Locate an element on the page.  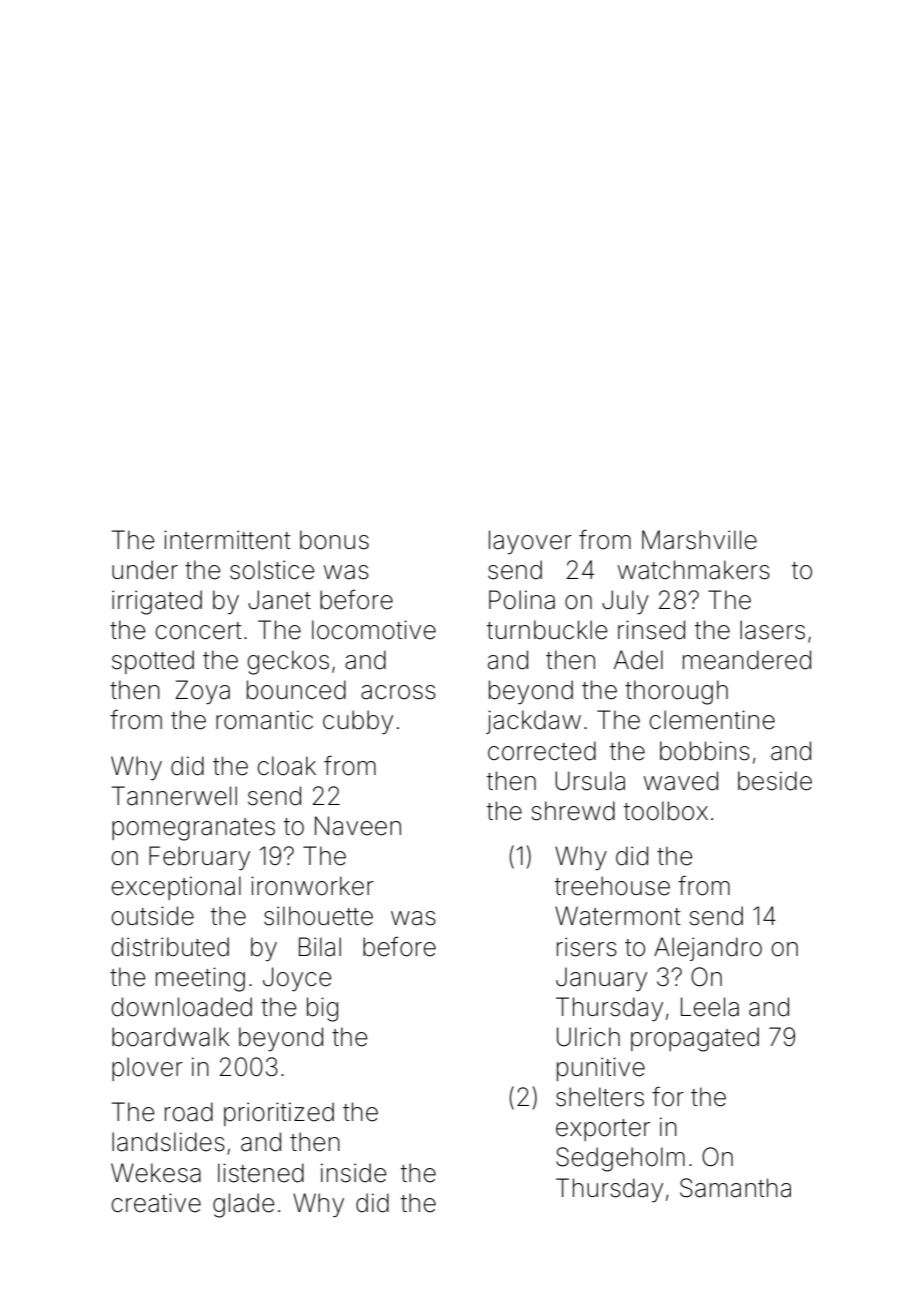
layover is located at coordinates (530, 542).
